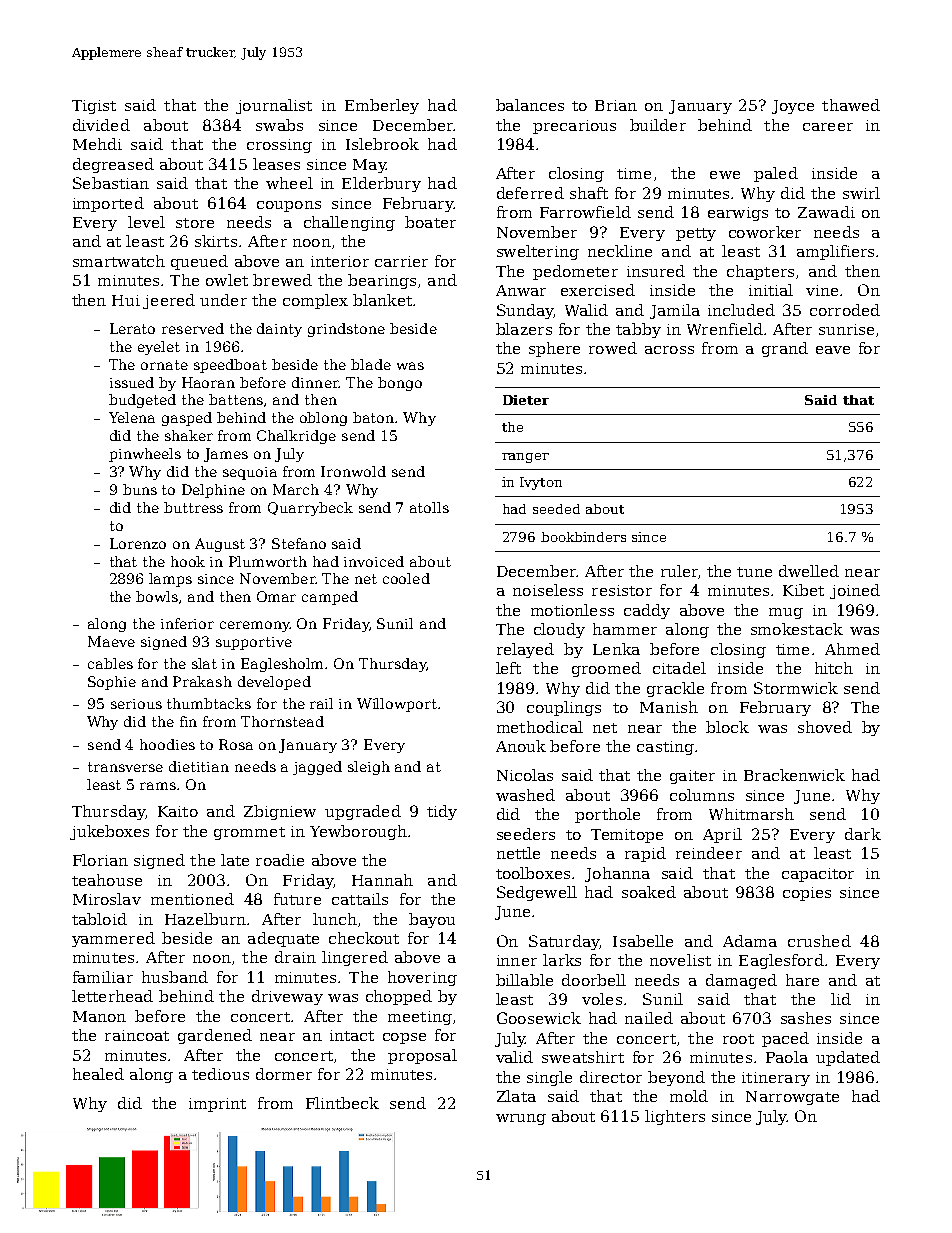  What do you see at coordinates (217, 1105) in the screenshot?
I see `imprint` at bounding box center [217, 1105].
